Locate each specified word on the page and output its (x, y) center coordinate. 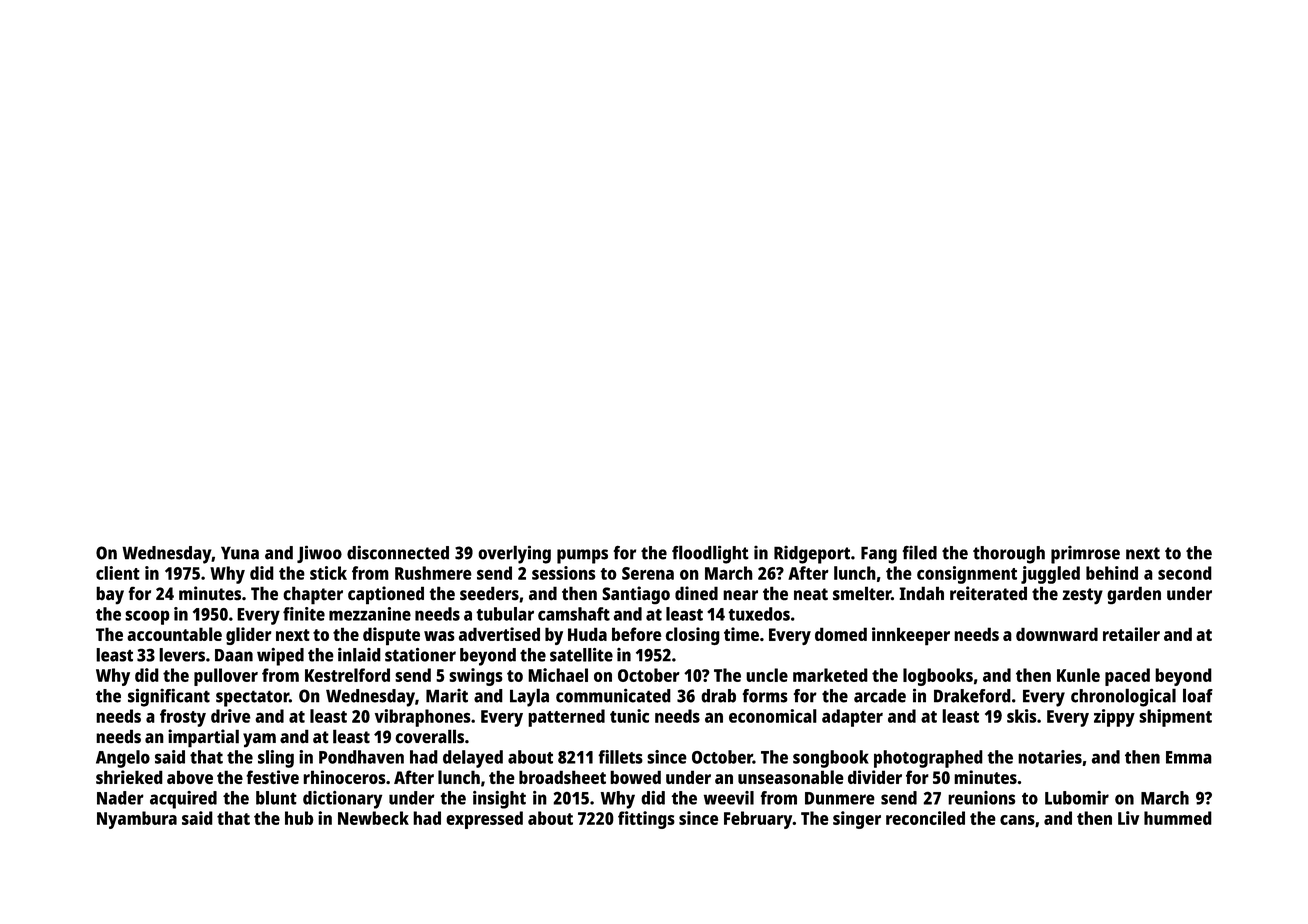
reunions (982, 798)
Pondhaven (361, 757)
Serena (648, 573)
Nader (120, 798)
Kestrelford (347, 675)
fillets (620, 757)
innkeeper (911, 636)
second (1185, 573)
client (118, 573)
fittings (646, 820)
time (741, 634)
